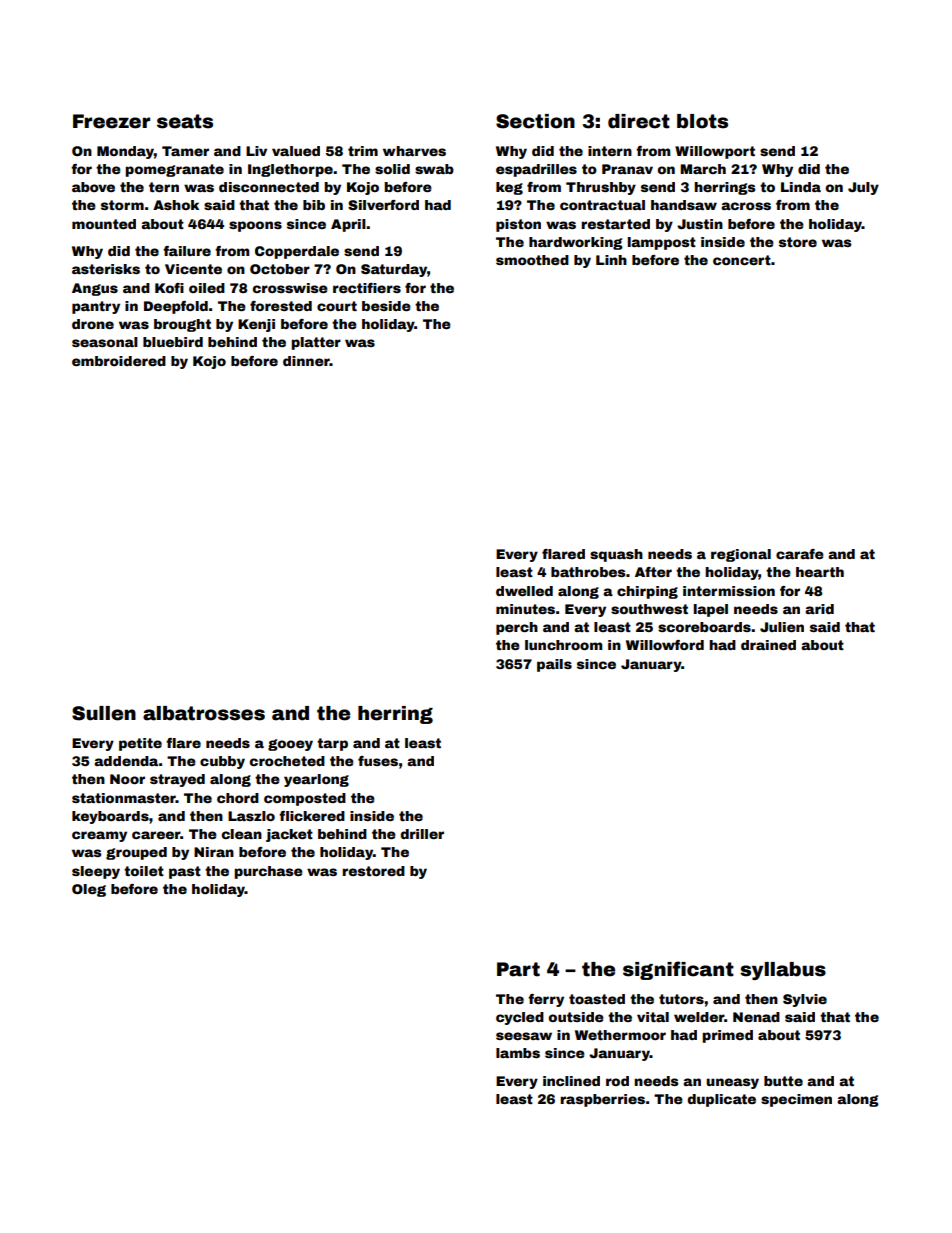 Image resolution: width=952 pixels, height=1233 pixels. What do you see at coordinates (518, 1053) in the image?
I see `lambs` at bounding box center [518, 1053].
